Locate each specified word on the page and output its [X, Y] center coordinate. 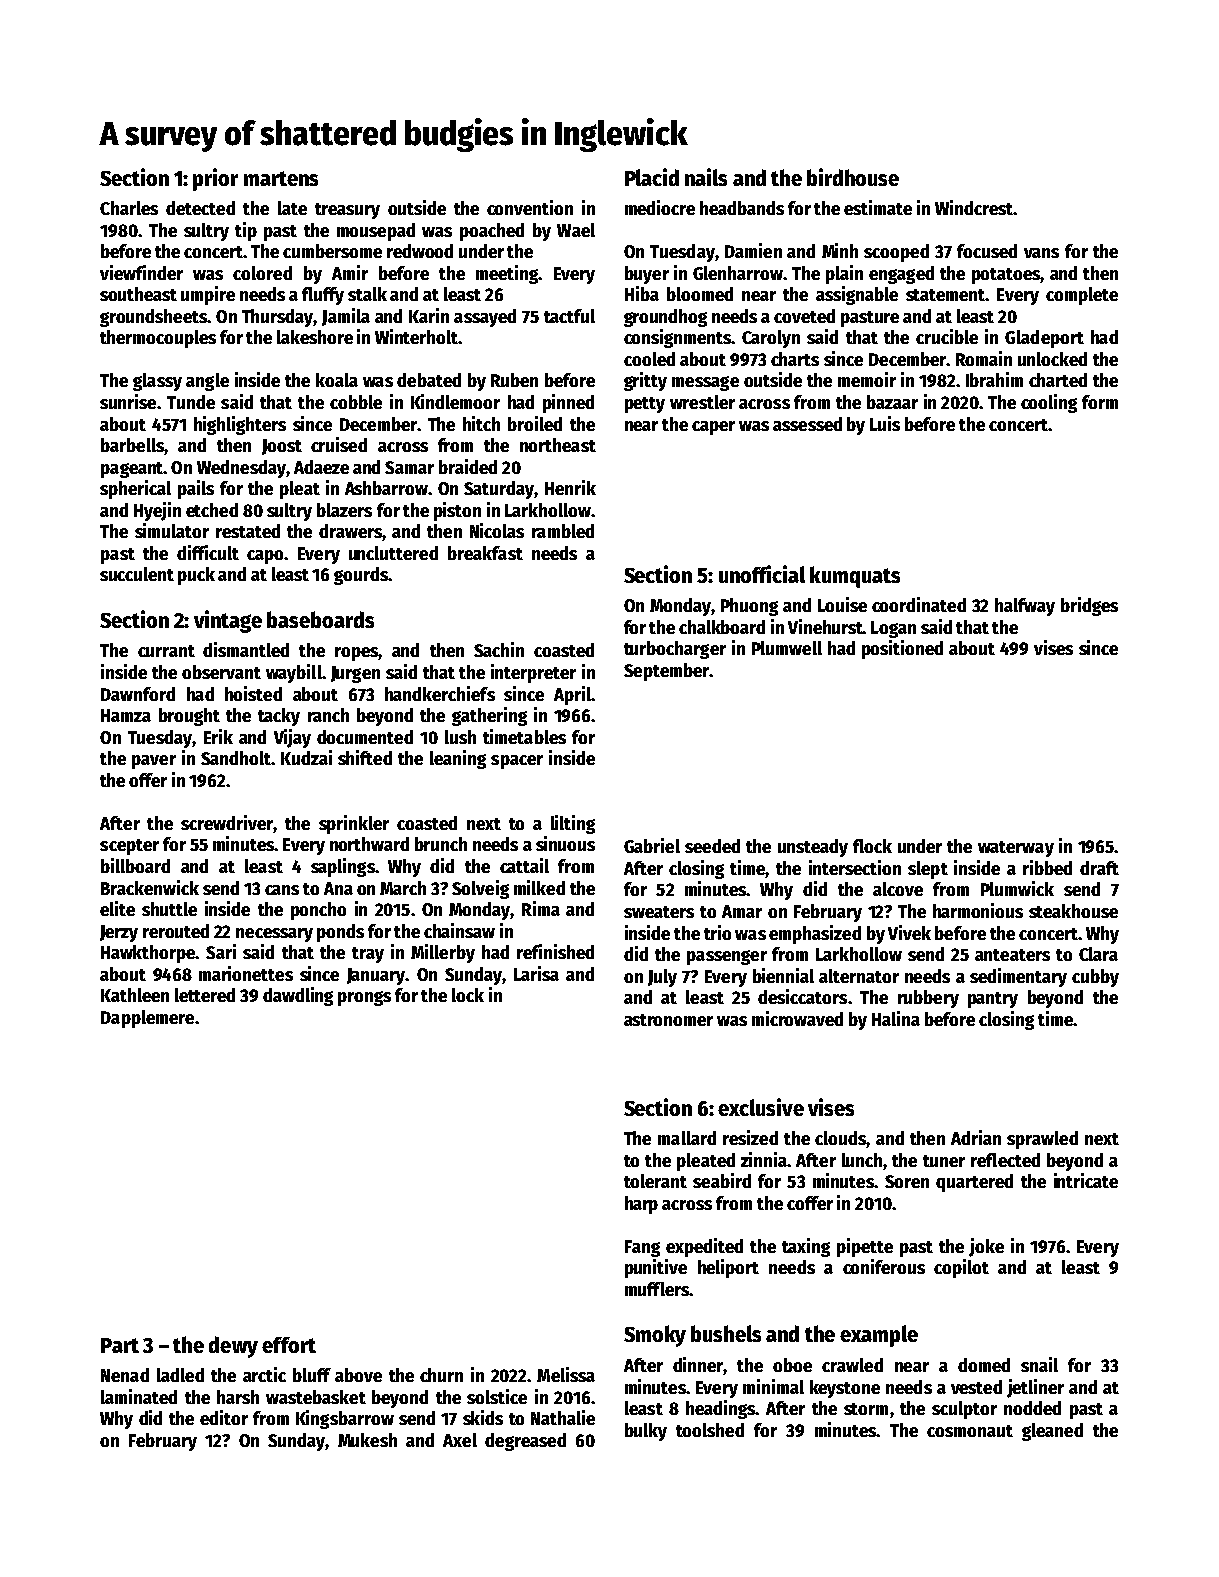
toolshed [710, 1430]
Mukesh [367, 1440]
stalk [367, 294]
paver [154, 762]
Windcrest [974, 207]
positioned [902, 649]
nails [706, 177]
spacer [517, 762]
